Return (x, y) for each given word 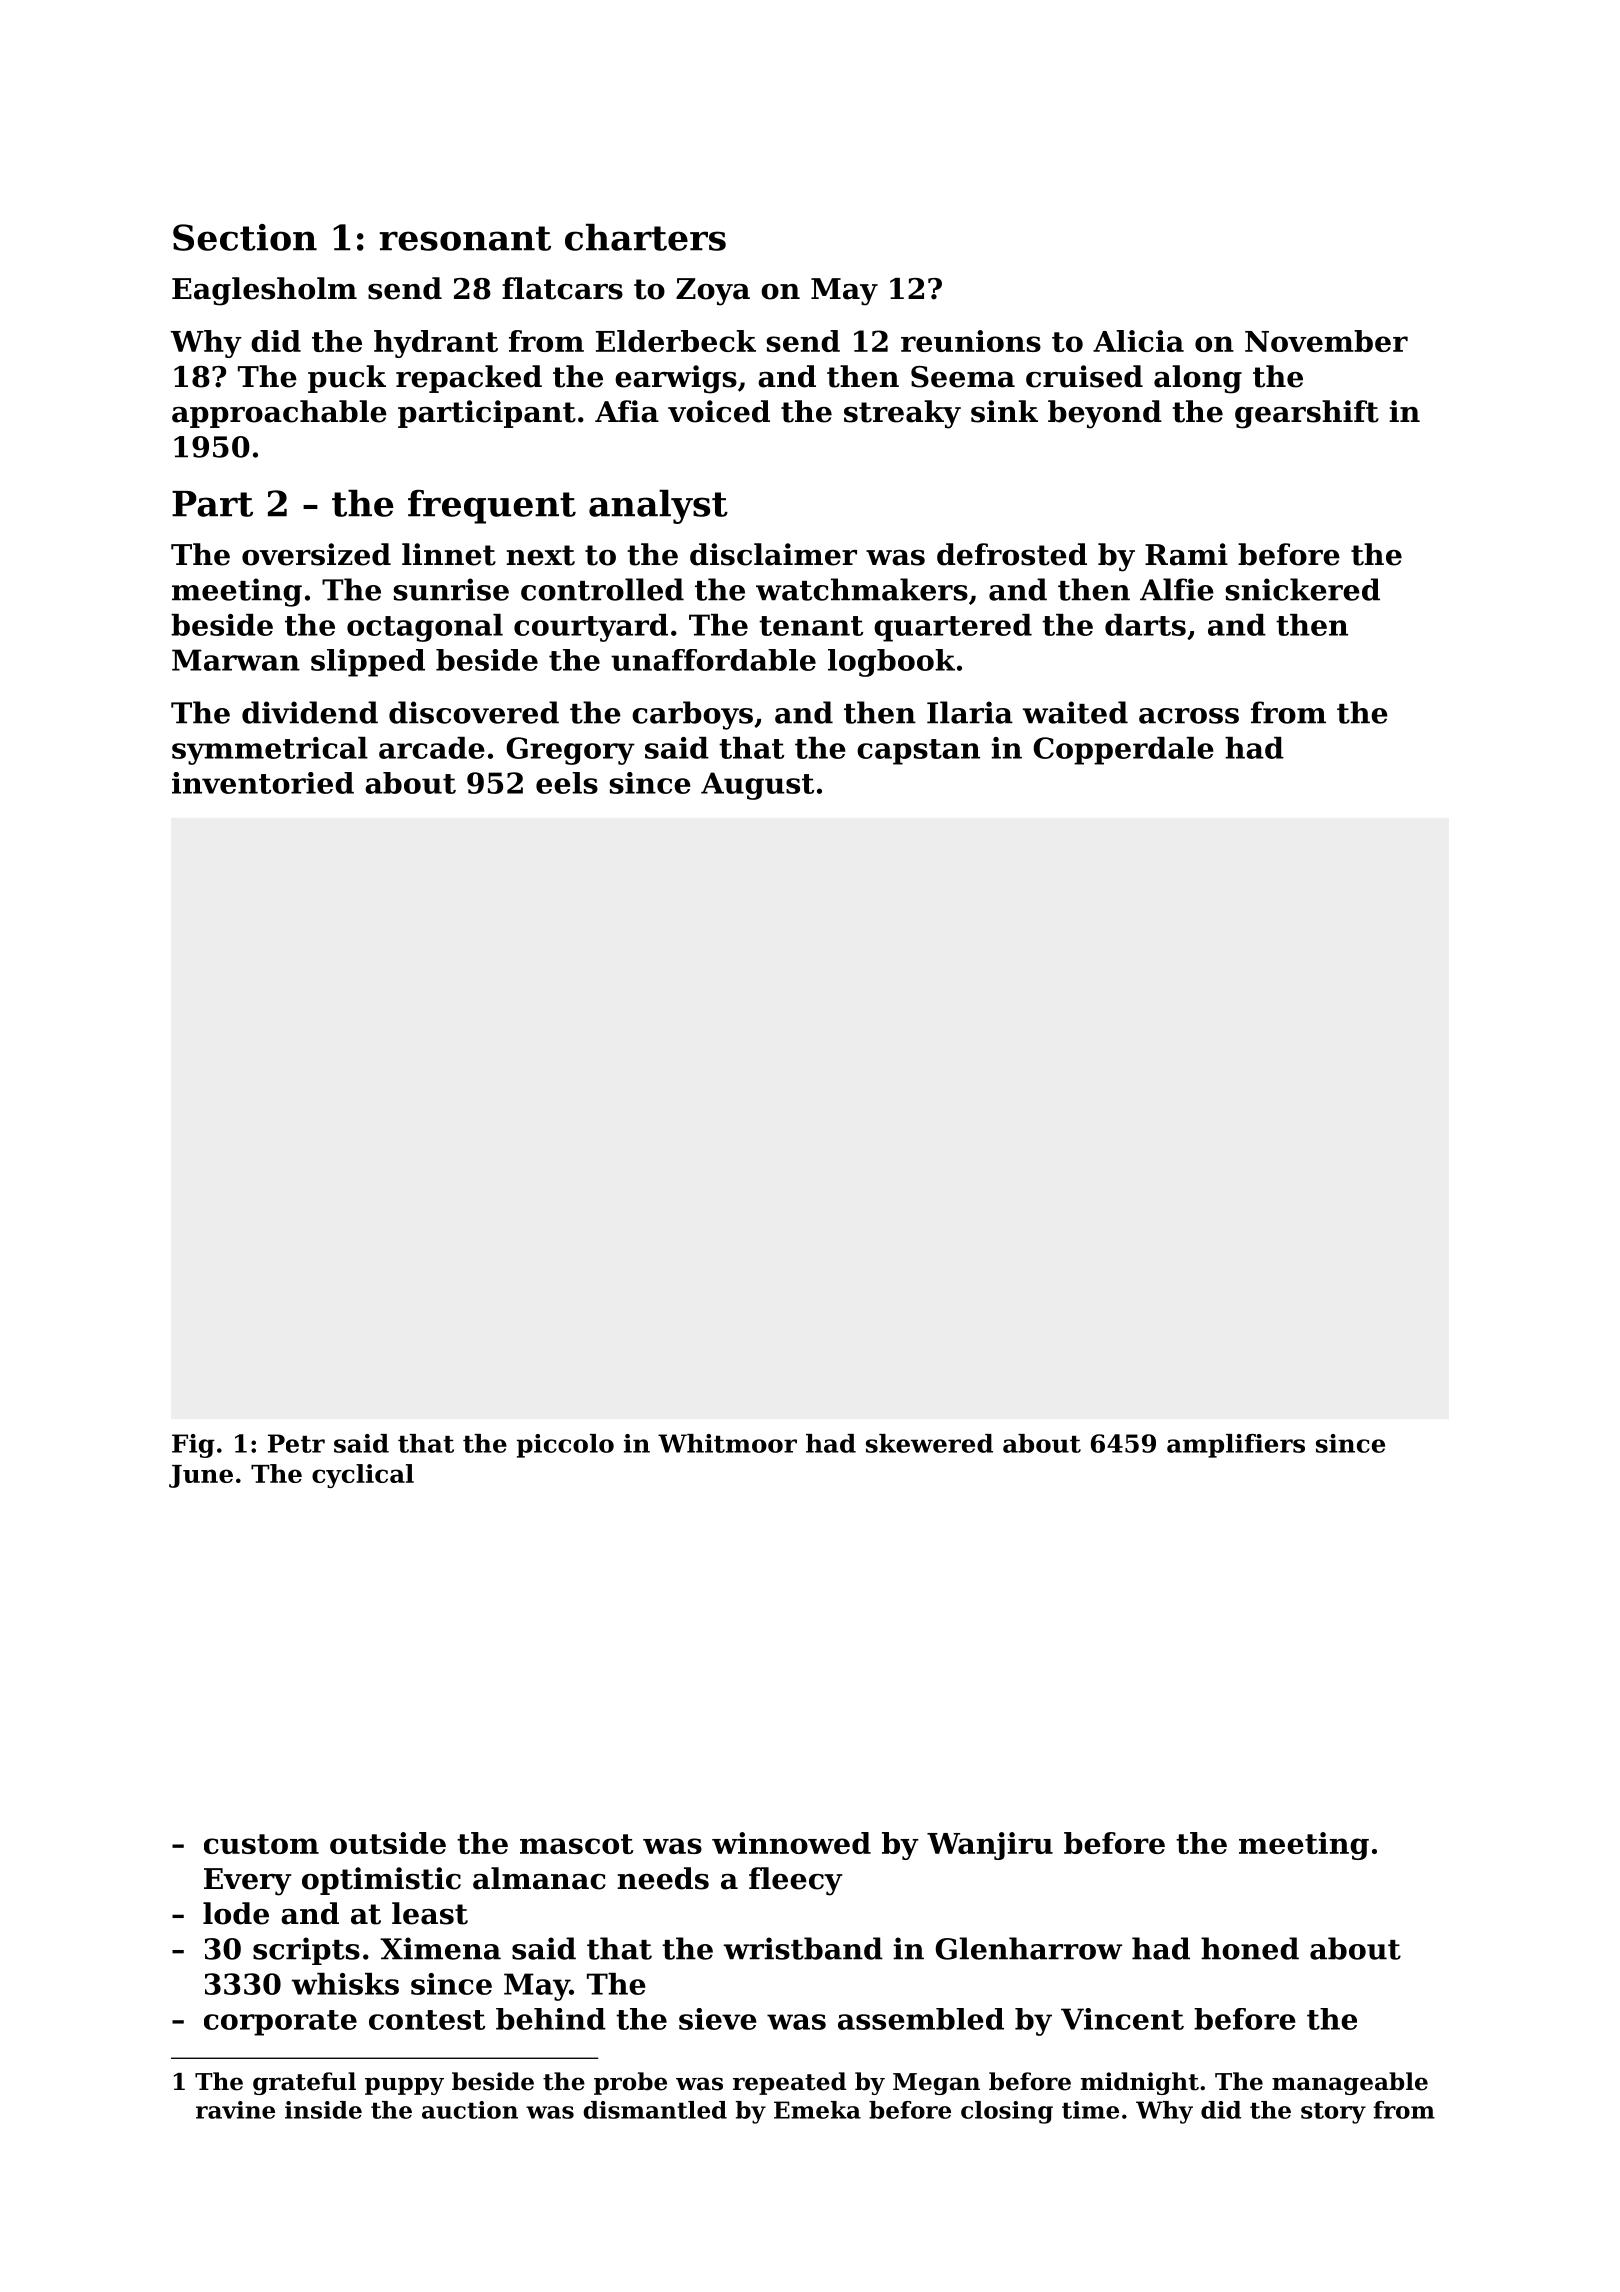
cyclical (363, 1476)
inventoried (263, 783)
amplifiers (1236, 1446)
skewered (929, 1443)
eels (567, 783)
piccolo (565, 1446)
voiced (719, 411)
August (757, 786)
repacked (469, 379)
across (1189, 716)
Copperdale (1123, 751)
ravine (235, 2110)
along (1198, 379)
